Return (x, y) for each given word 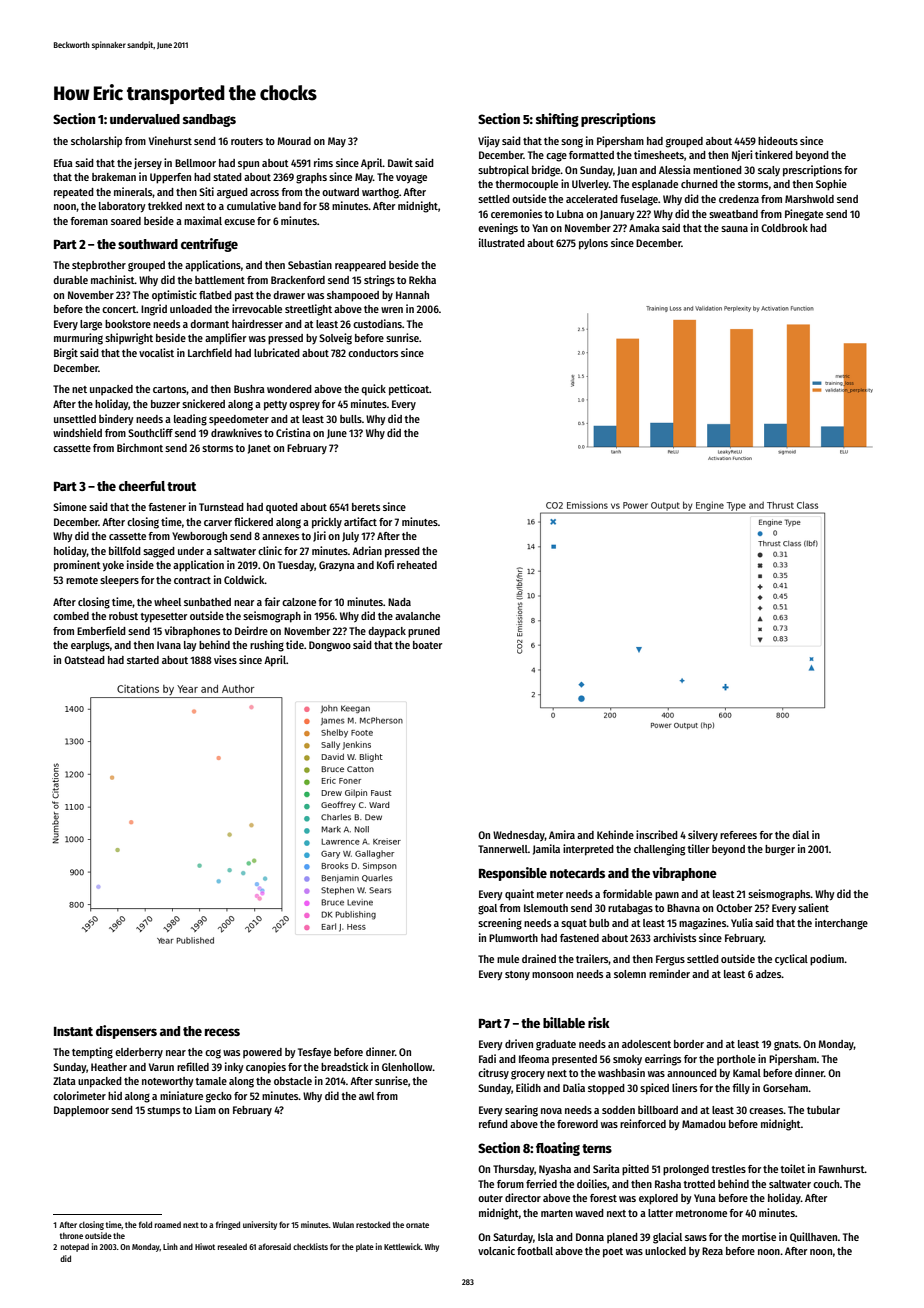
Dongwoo (330, 646)
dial (800, 834)
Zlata (64, 1081)
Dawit (400, 162)
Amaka (644, 228)
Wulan (343, 1224)
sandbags (209, 120)
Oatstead (84, 660)
